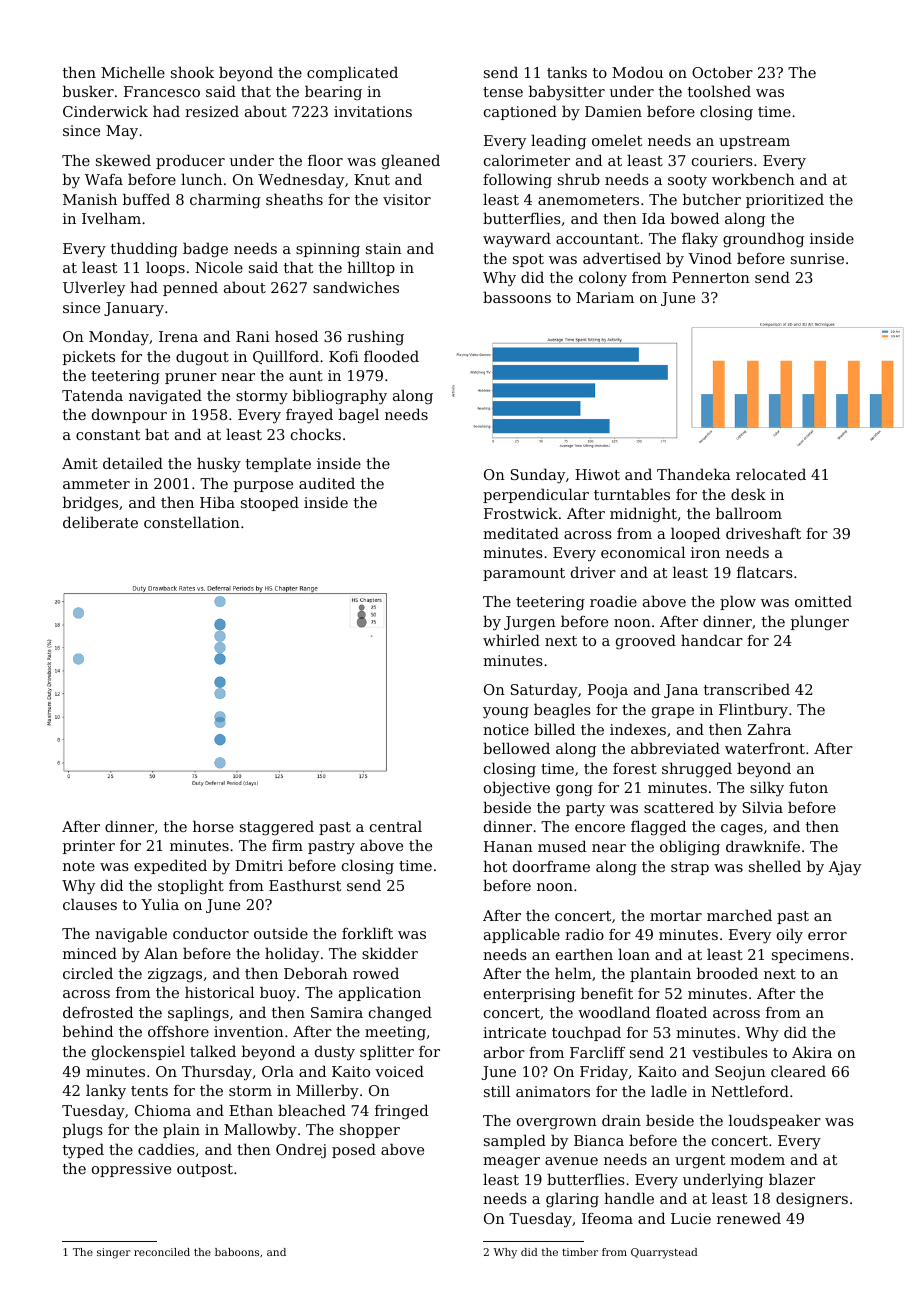 The height and width of the screenshot is (1314, 924). I want to click on sunrise, so click(817, 258).
